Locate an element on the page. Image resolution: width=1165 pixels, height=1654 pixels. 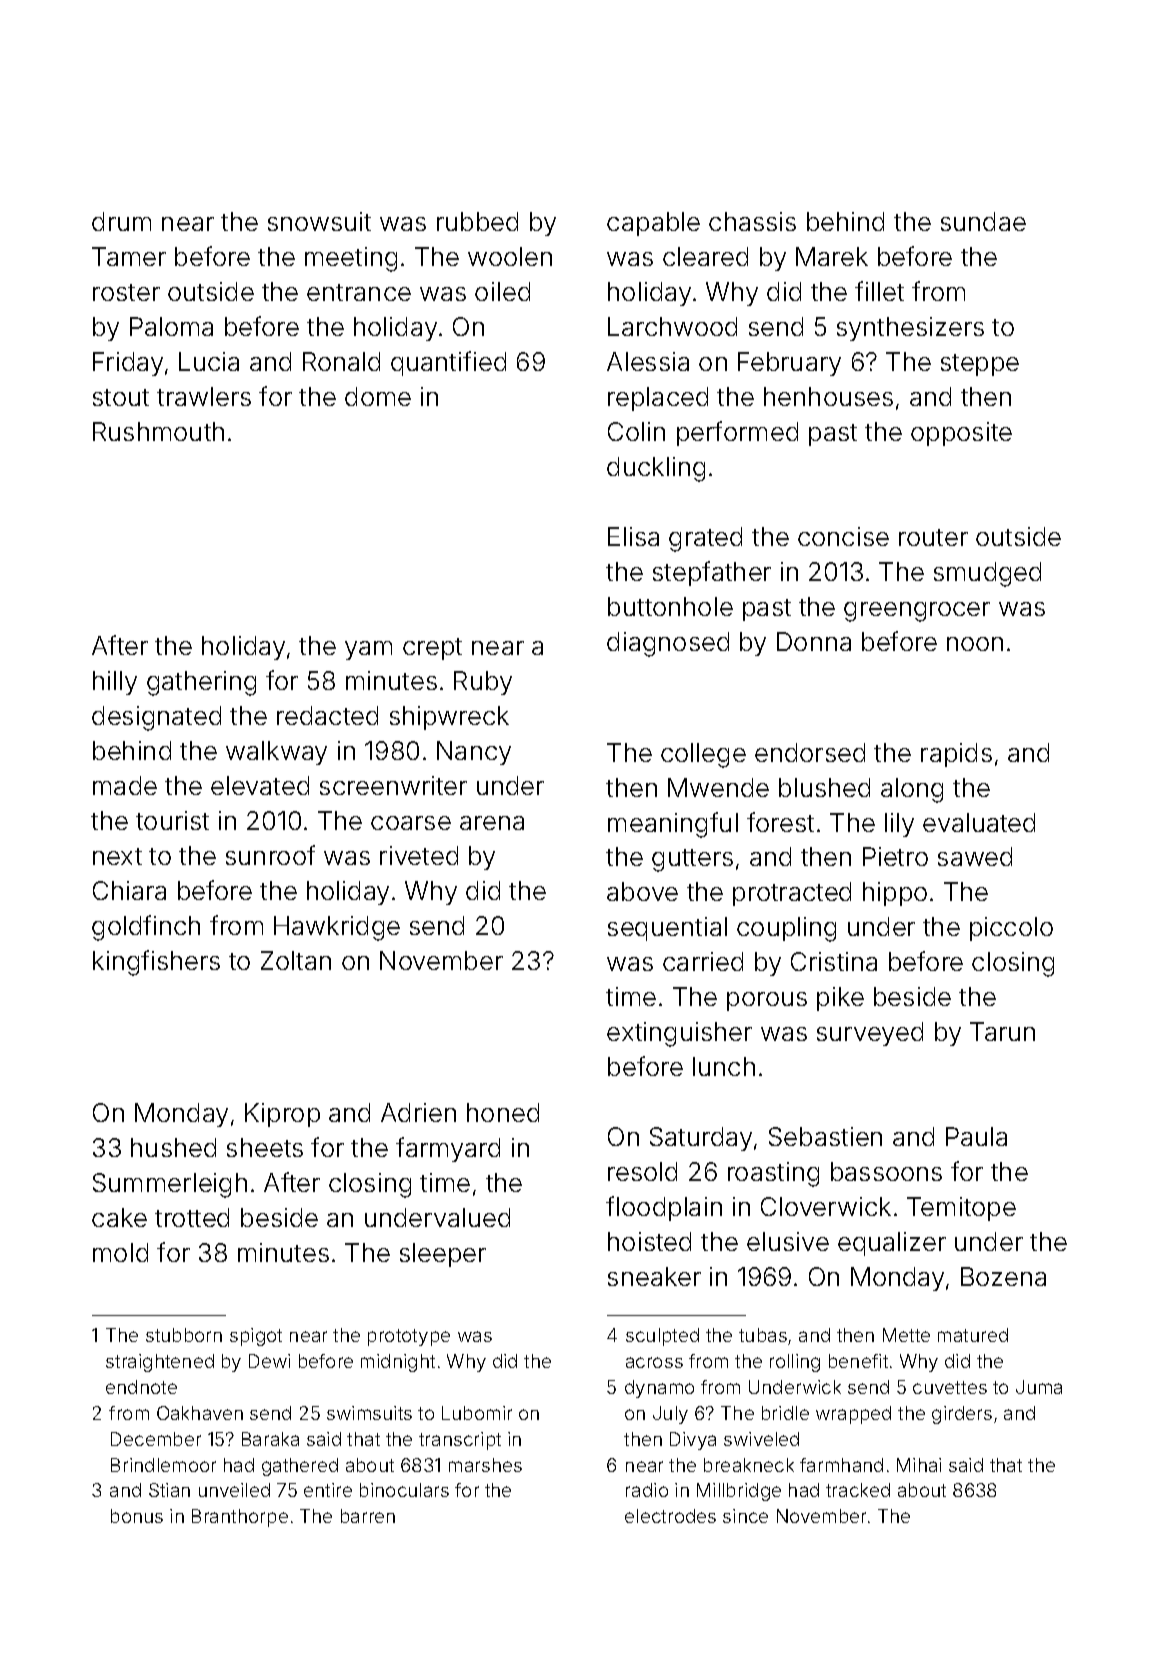
sunroof is located at coordinates (270, 855).
